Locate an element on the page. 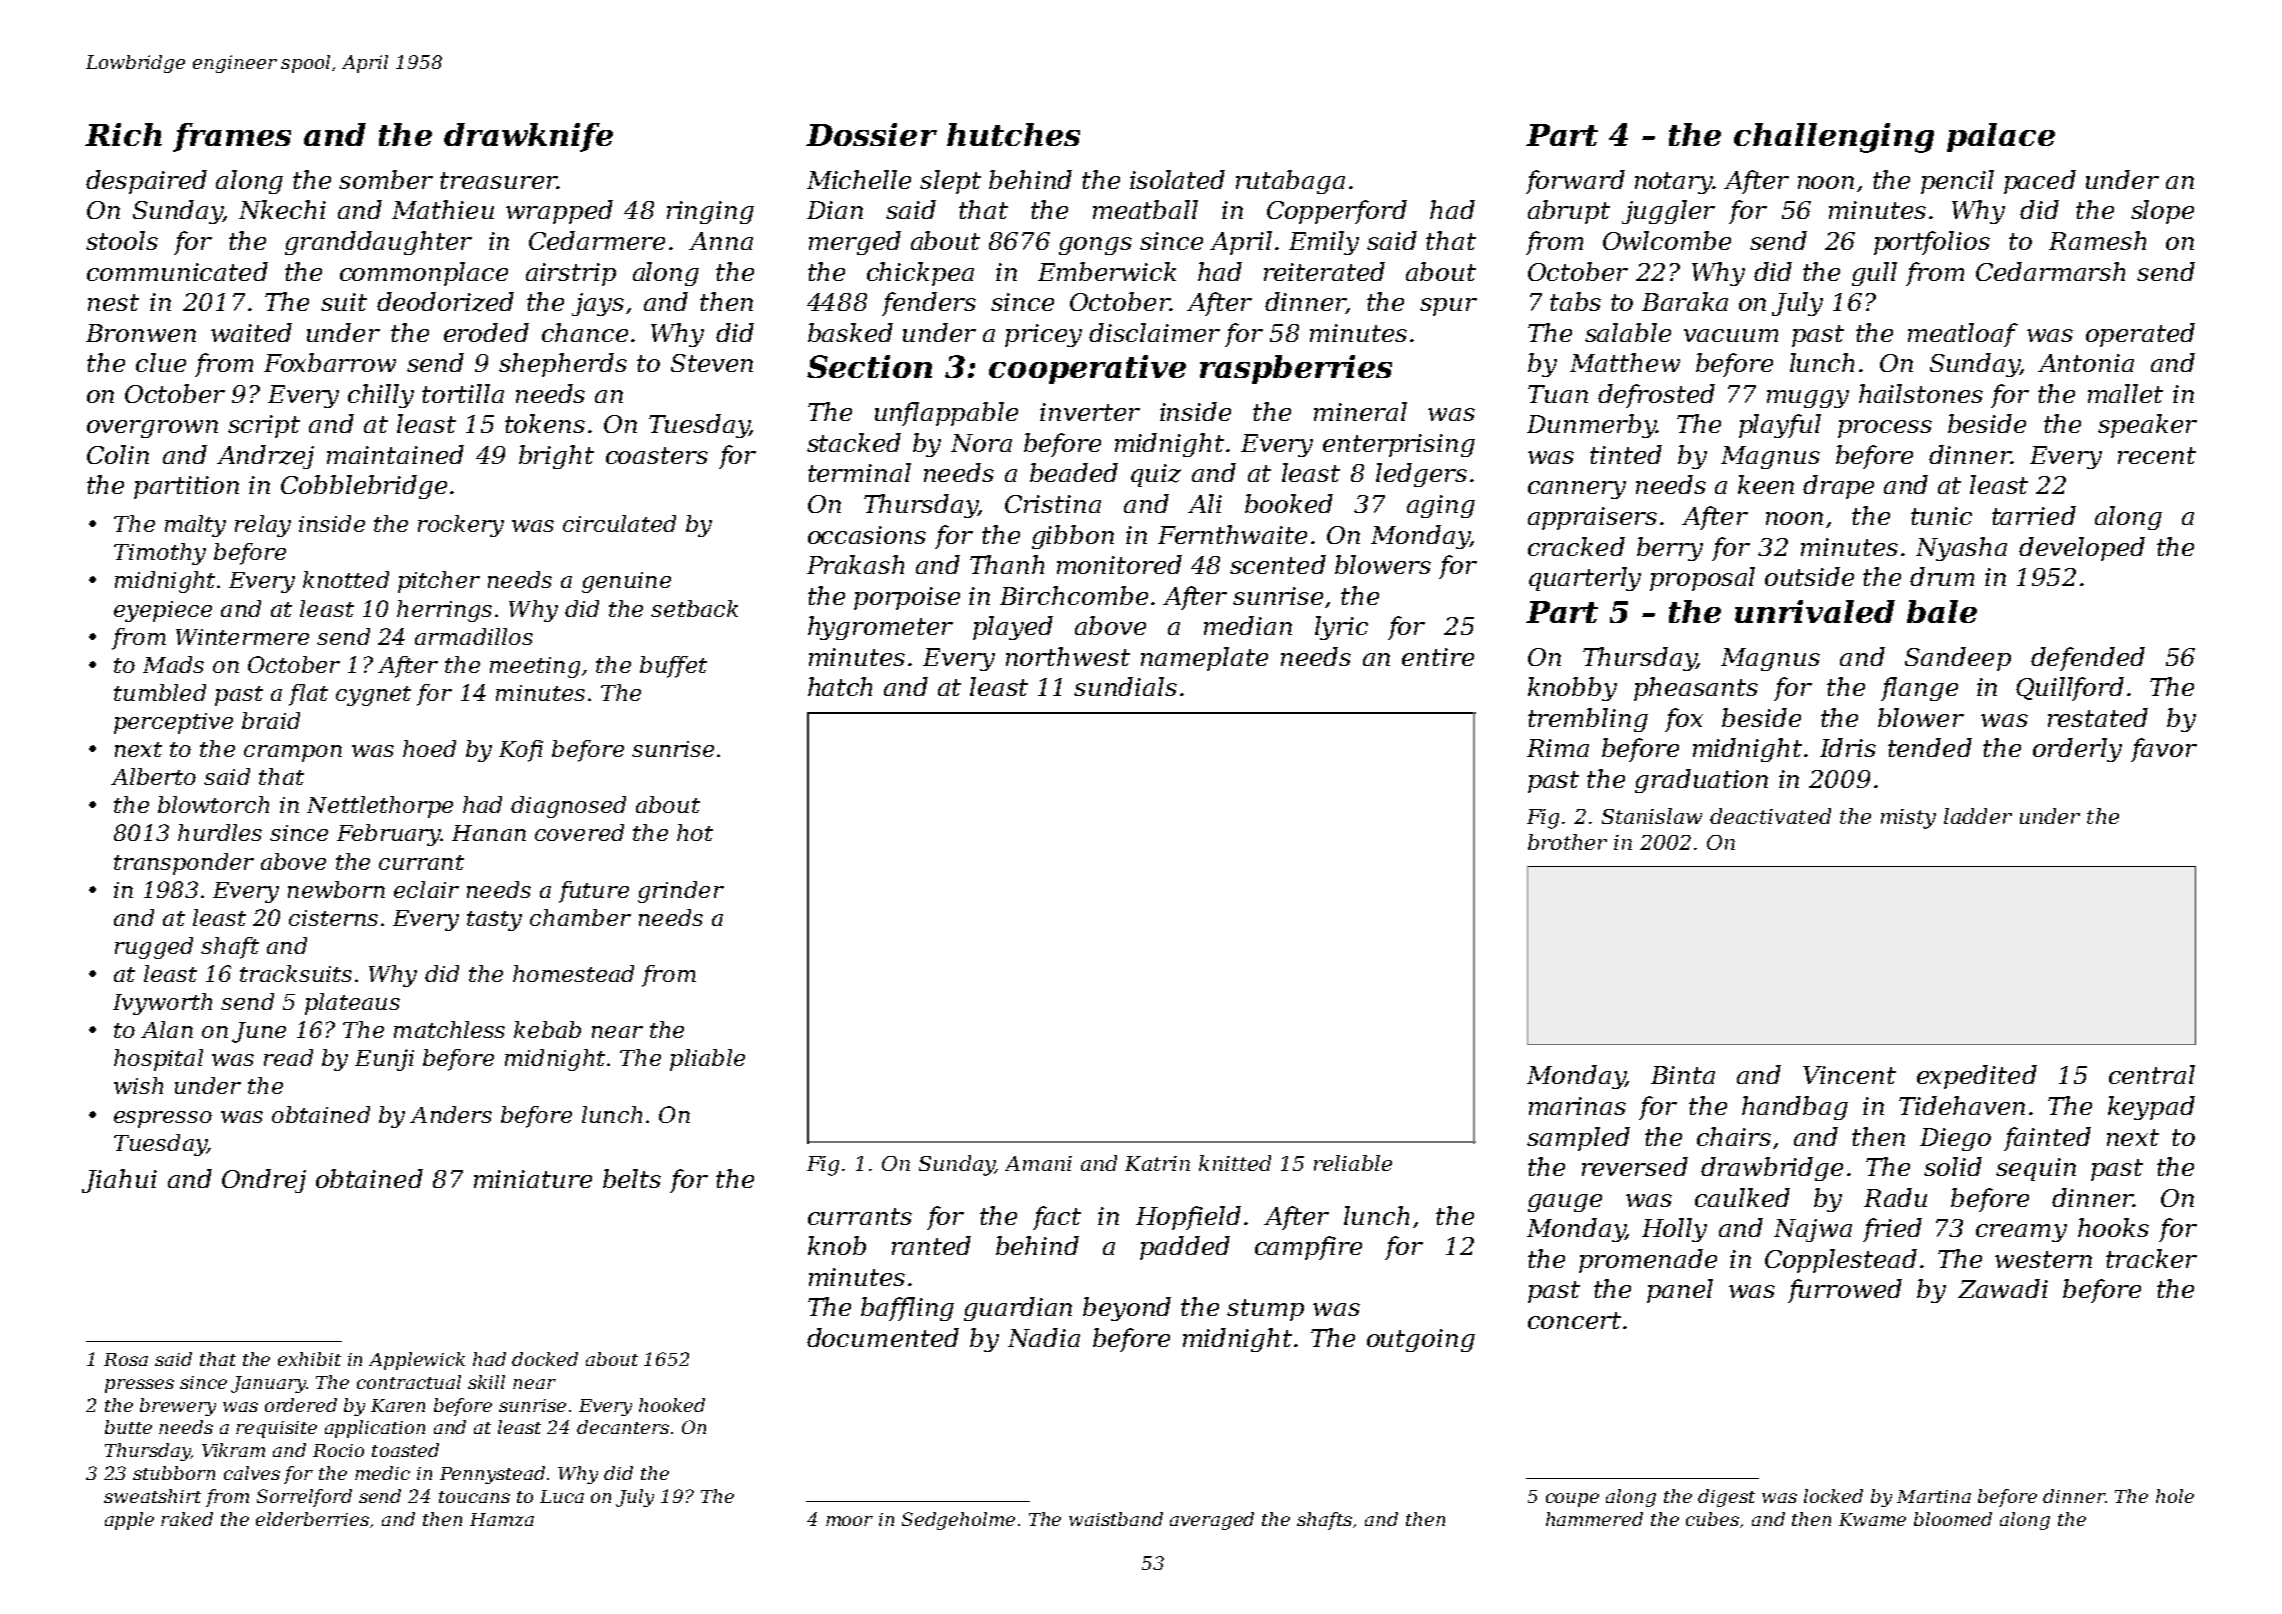 The image size is (2282, 1614). slept is located at coordinates (950, 182).
